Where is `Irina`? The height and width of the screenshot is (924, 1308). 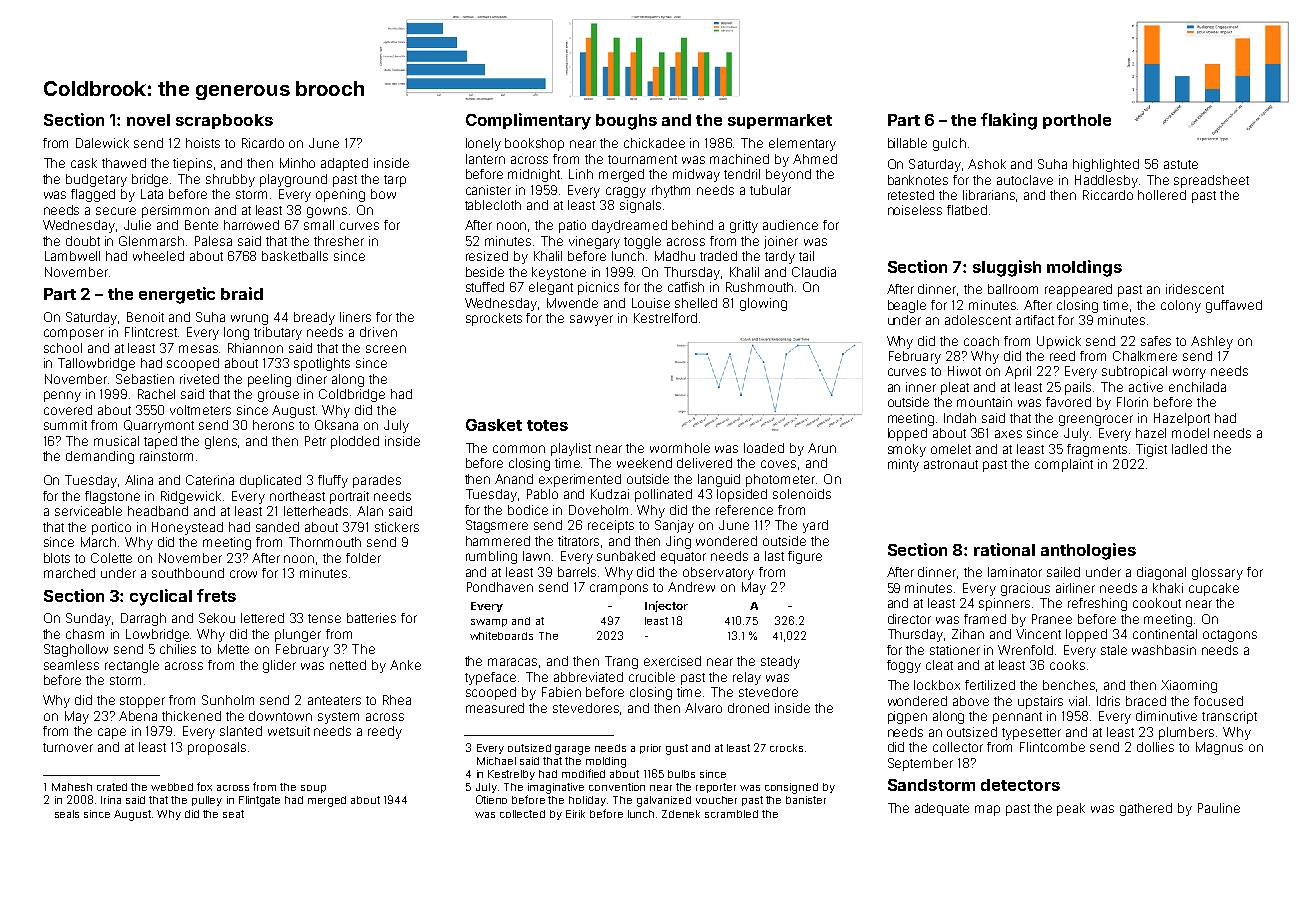 Irina is located at coordinates (111, 800).
